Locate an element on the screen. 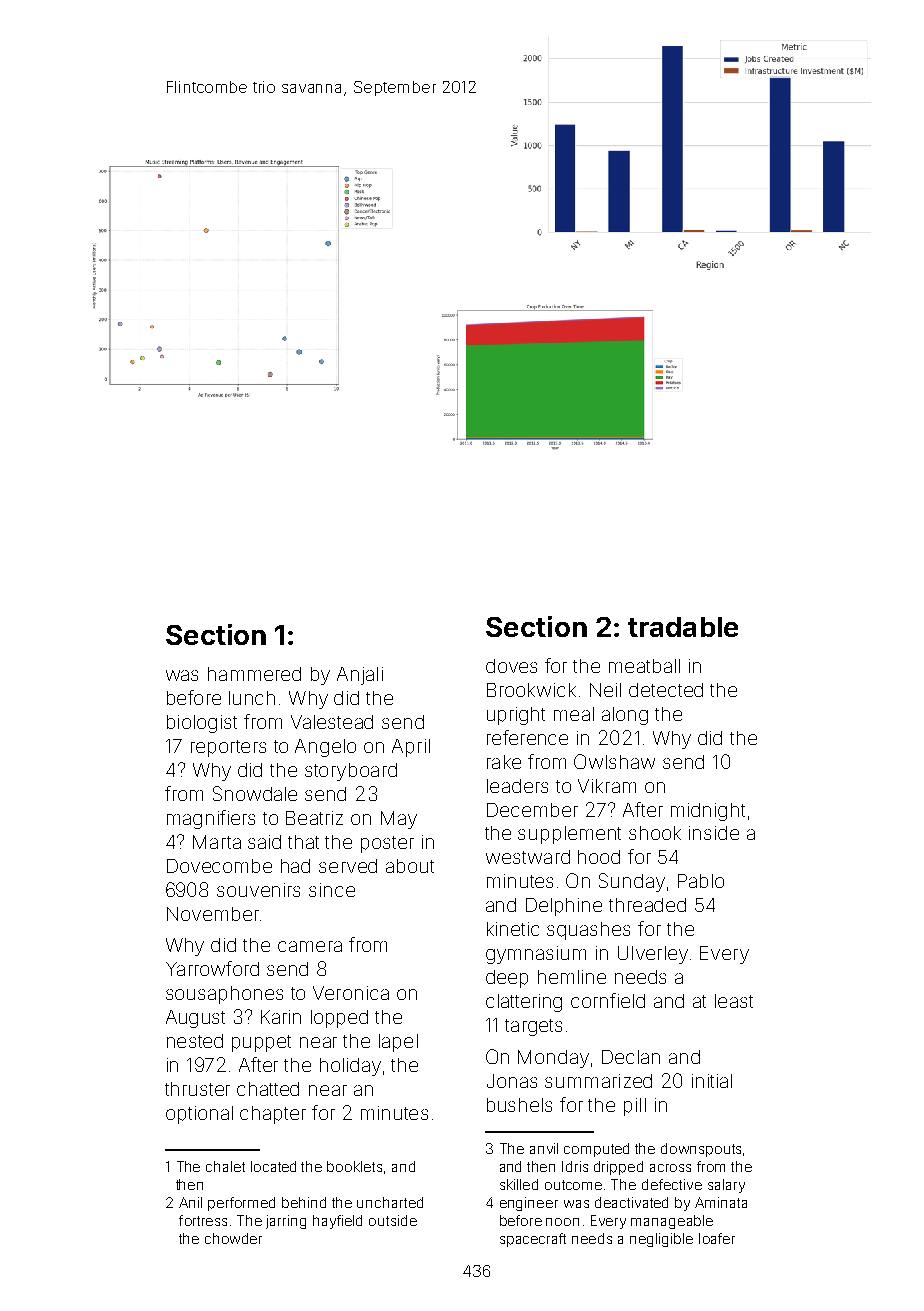 The height and width of the screenshot is (1311, 924). kinetic is located at coordinates (513, 929).
